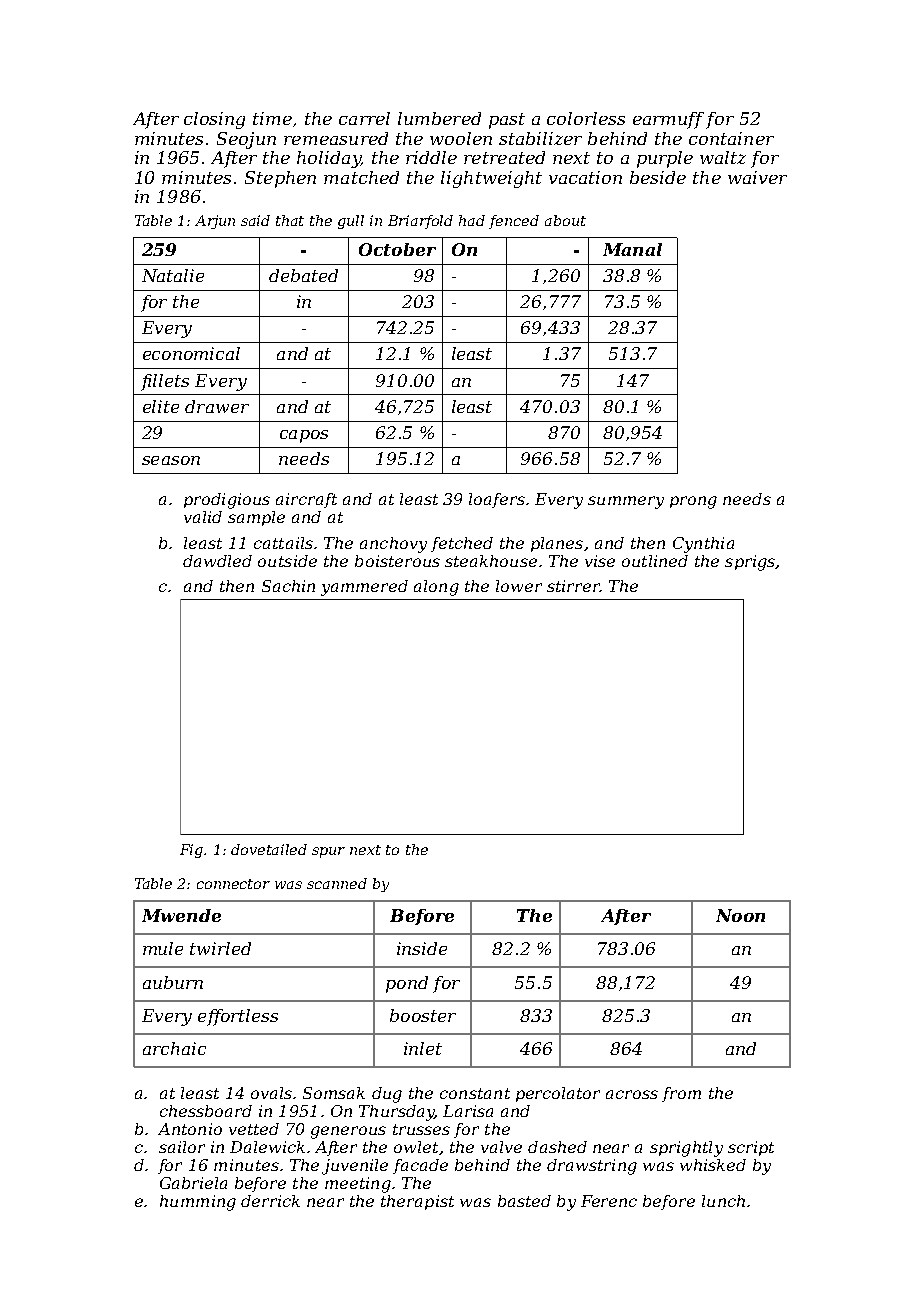 The height and width of the page is (1314, 924). What do you see at coordinates (227, 501) in the page?
I see `prodigious` at bounding box center [227, 501].
